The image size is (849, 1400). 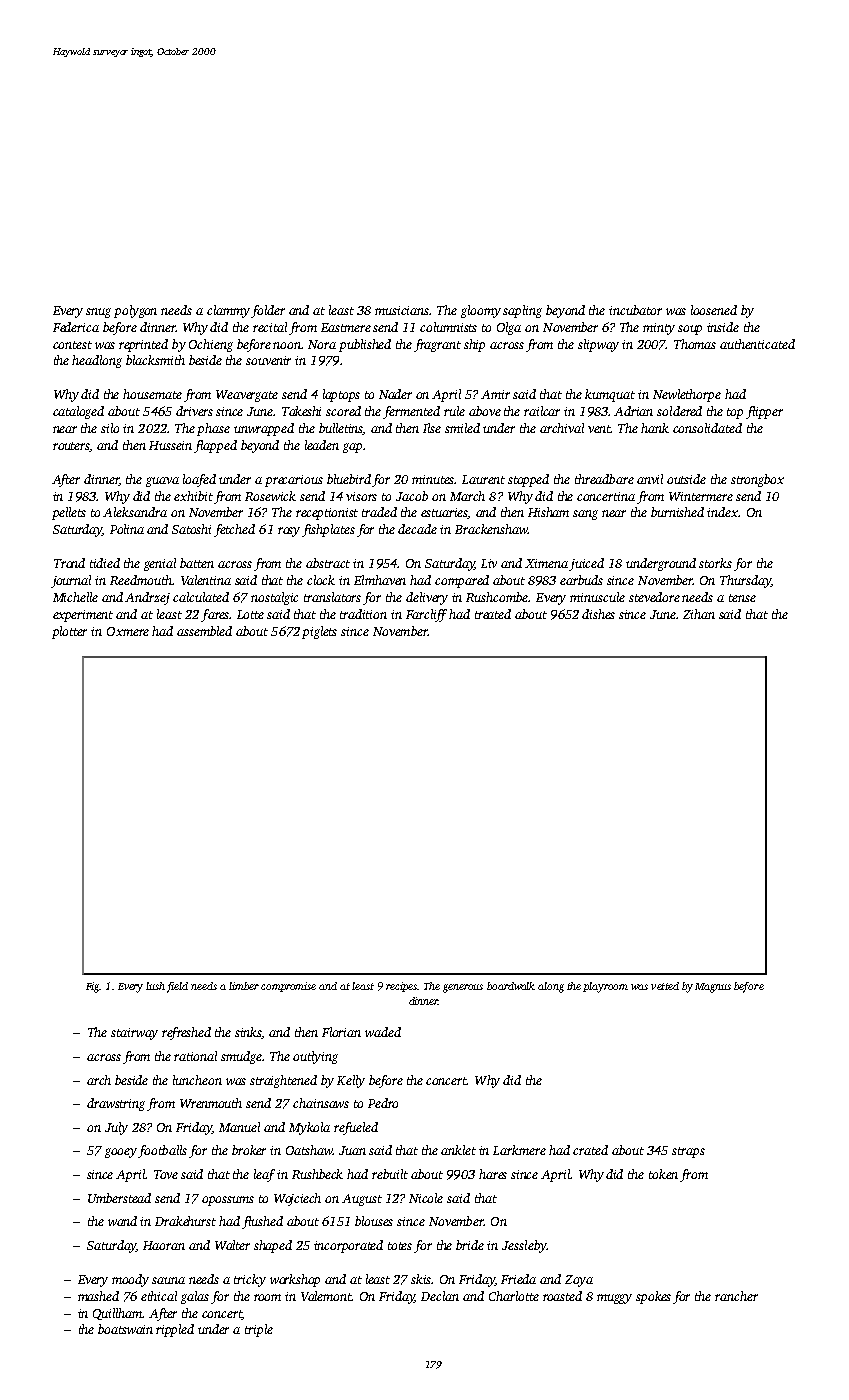 I want to click on polygon, so click(x=135, y=311).
